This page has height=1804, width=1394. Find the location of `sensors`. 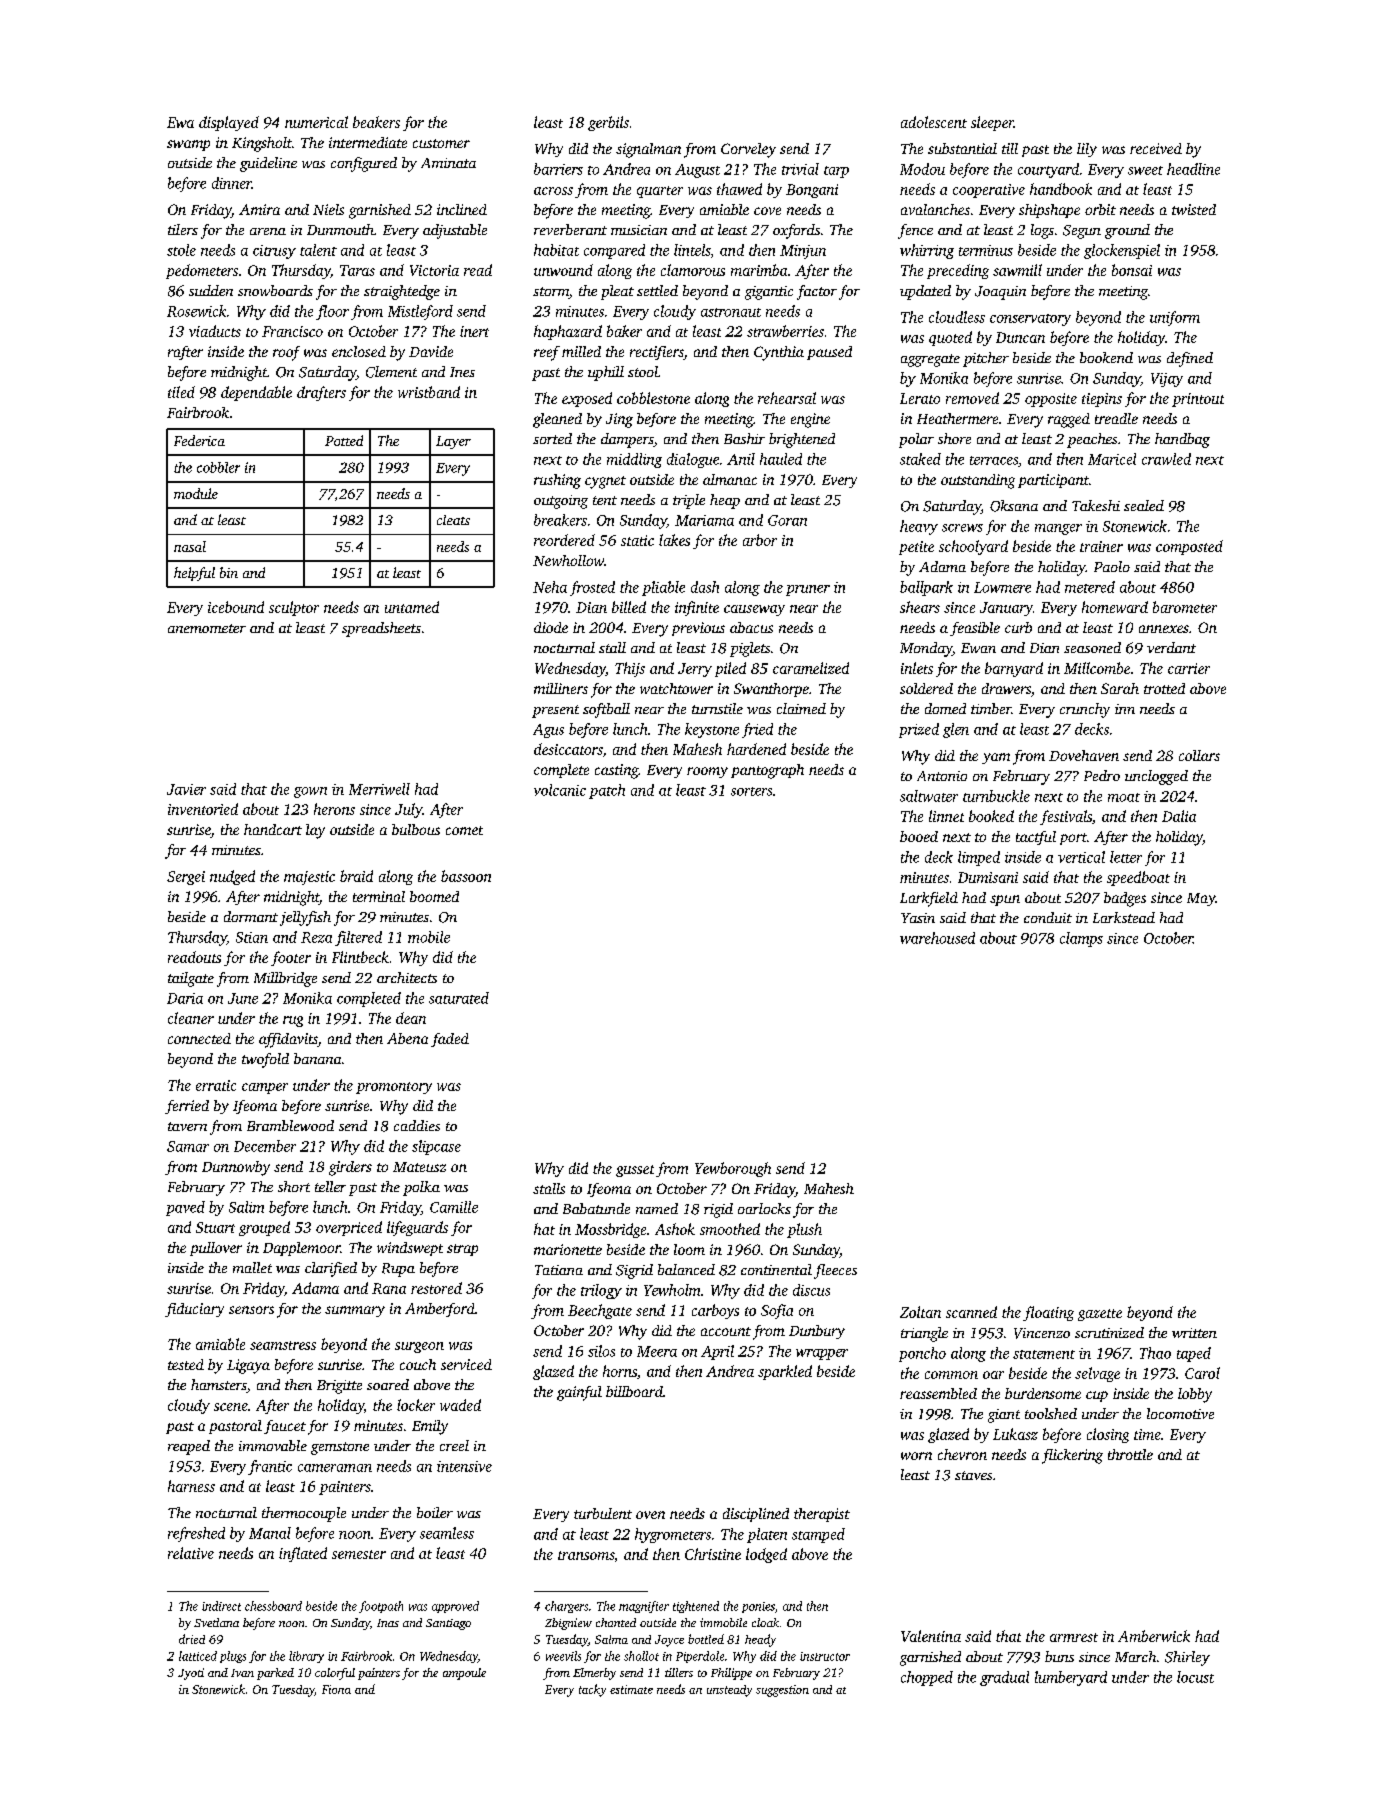

sensors is located at coordinates (251, 1310).
